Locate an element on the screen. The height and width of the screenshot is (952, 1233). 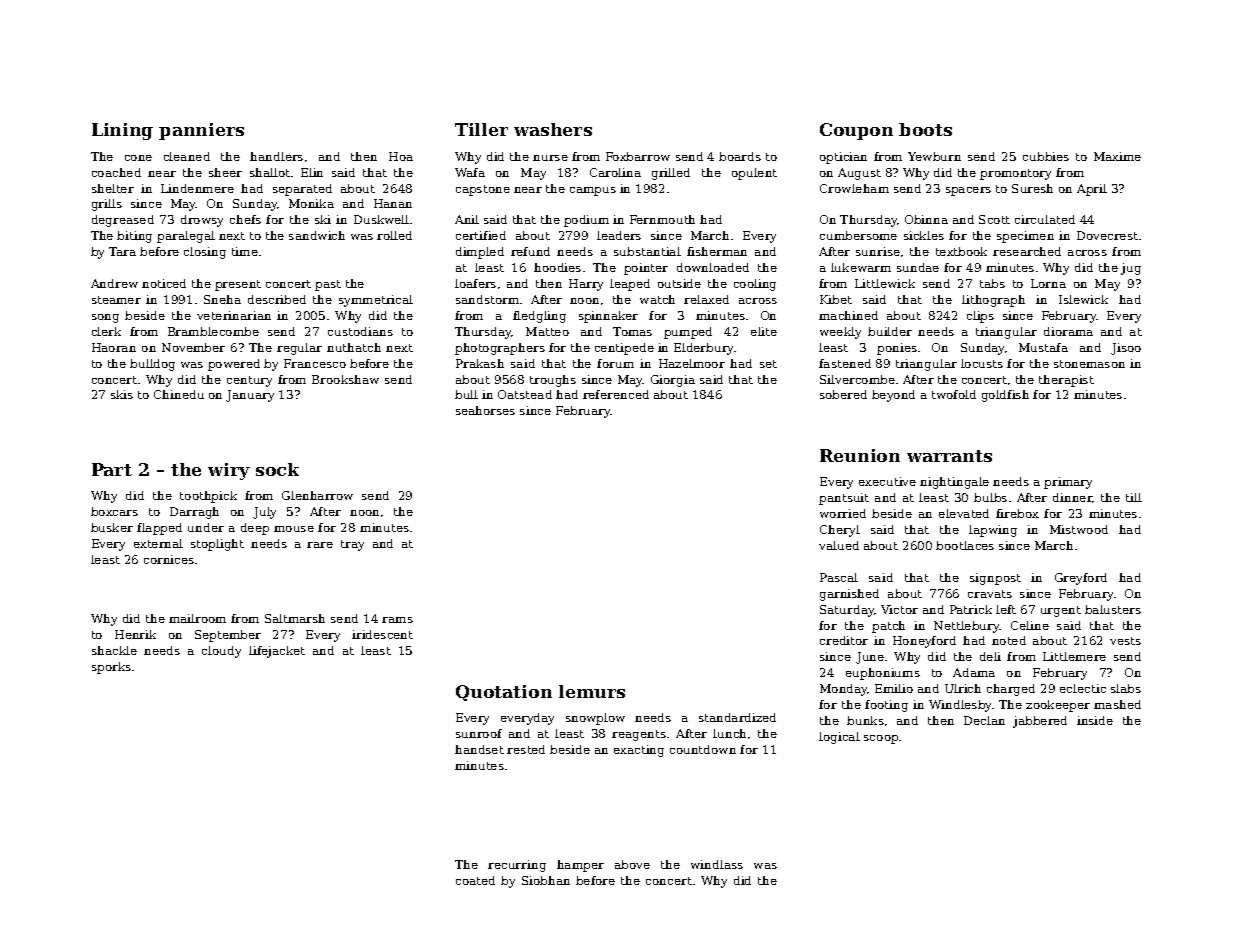
Maxime is located at coordinates (1117, 156).
